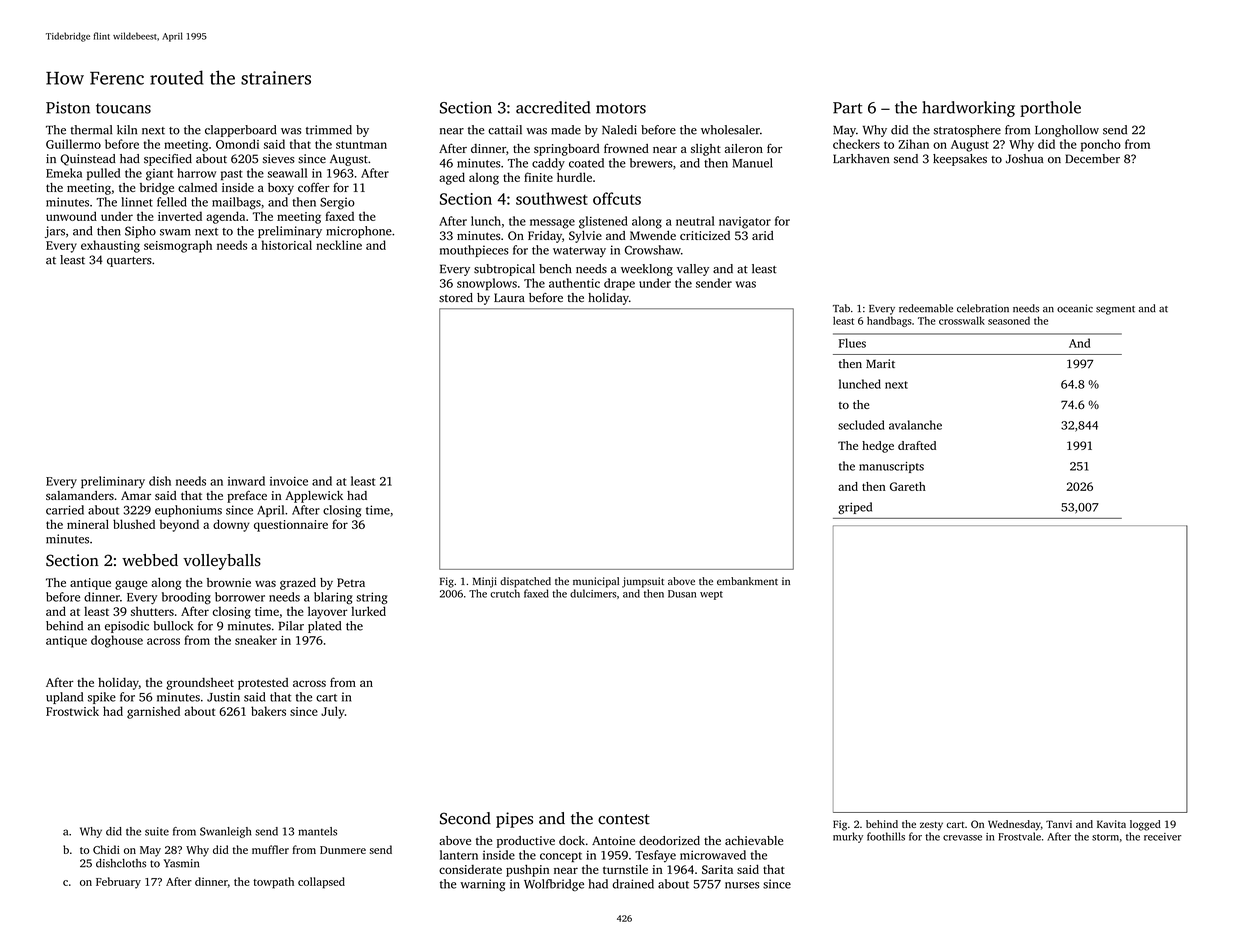 This image has width=1233, height=952. Describe the element at coordinates (1075, 308) in the image. I see `oceanic` at that location.
